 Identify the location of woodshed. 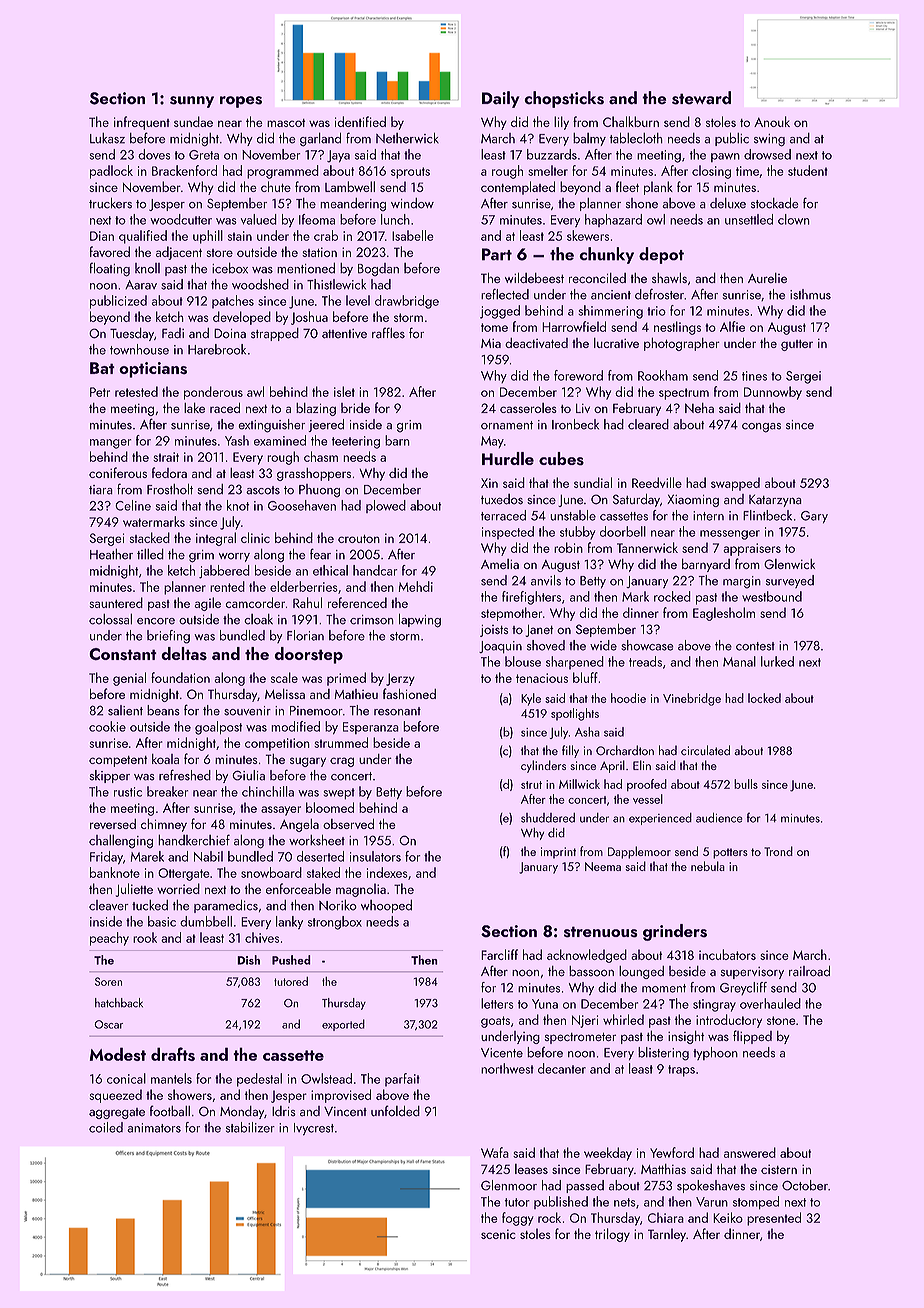
(260, 284).
